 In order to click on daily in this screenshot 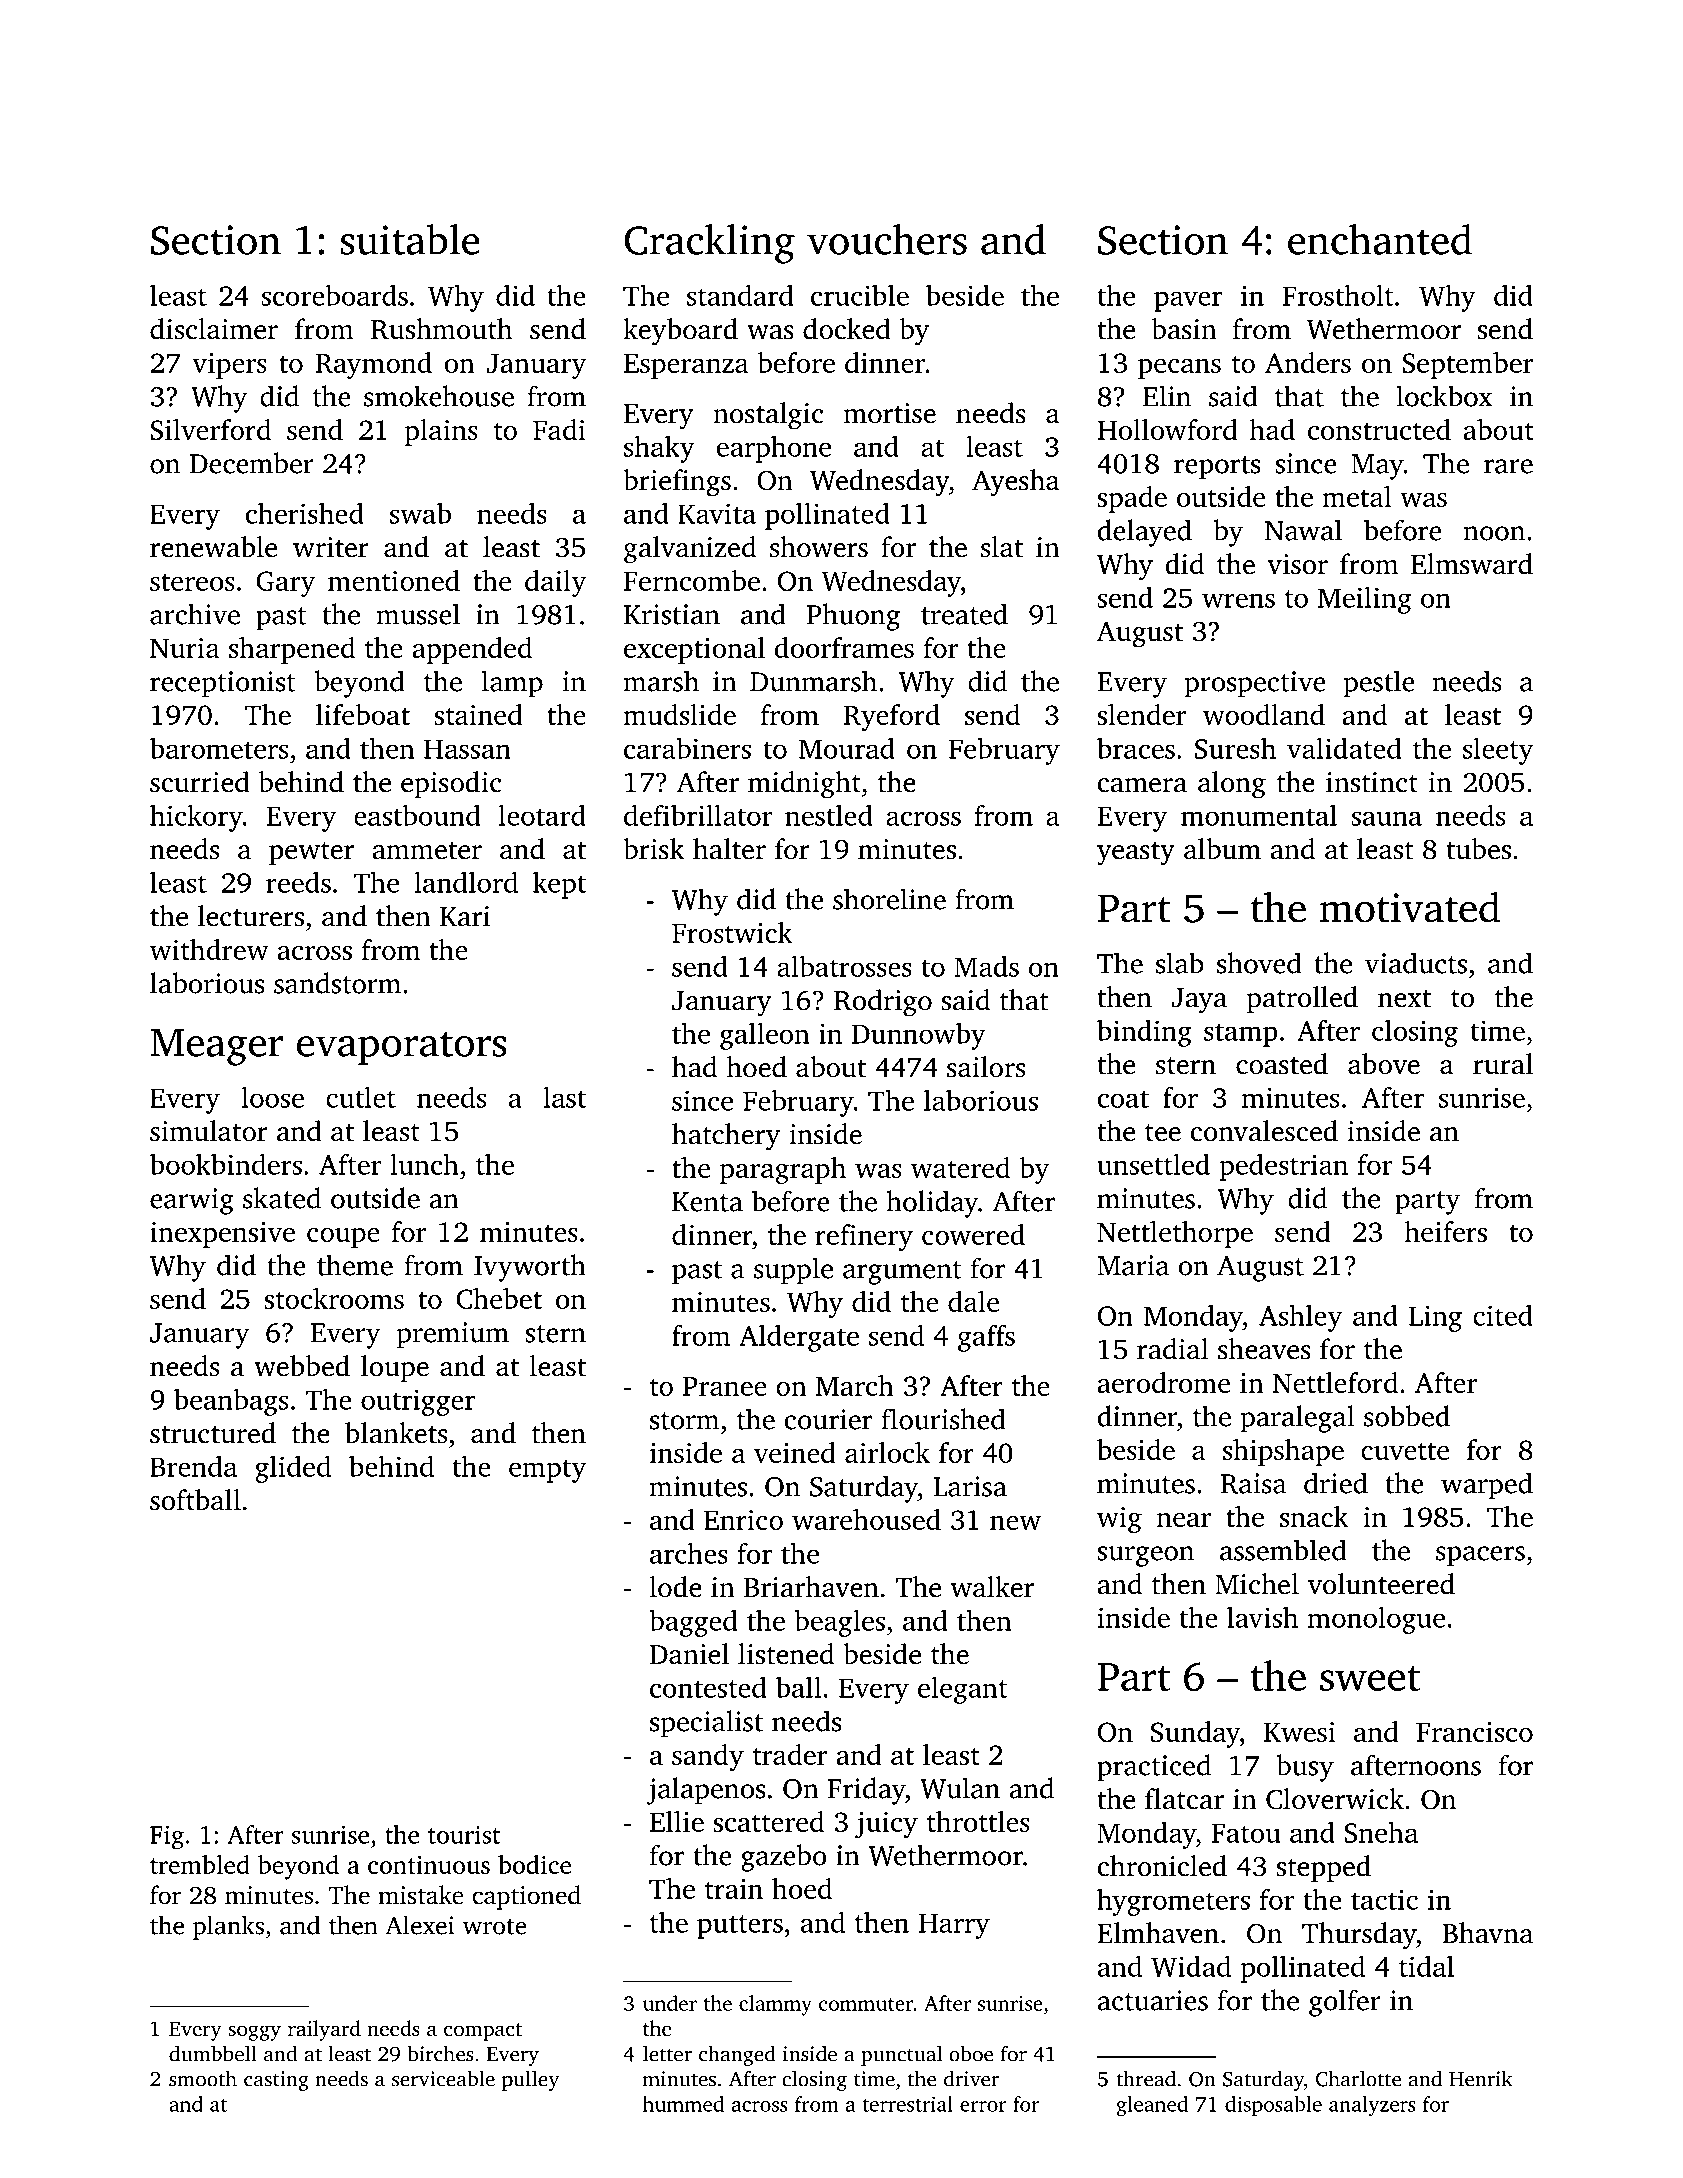, I will do `click(555, 583)`.
